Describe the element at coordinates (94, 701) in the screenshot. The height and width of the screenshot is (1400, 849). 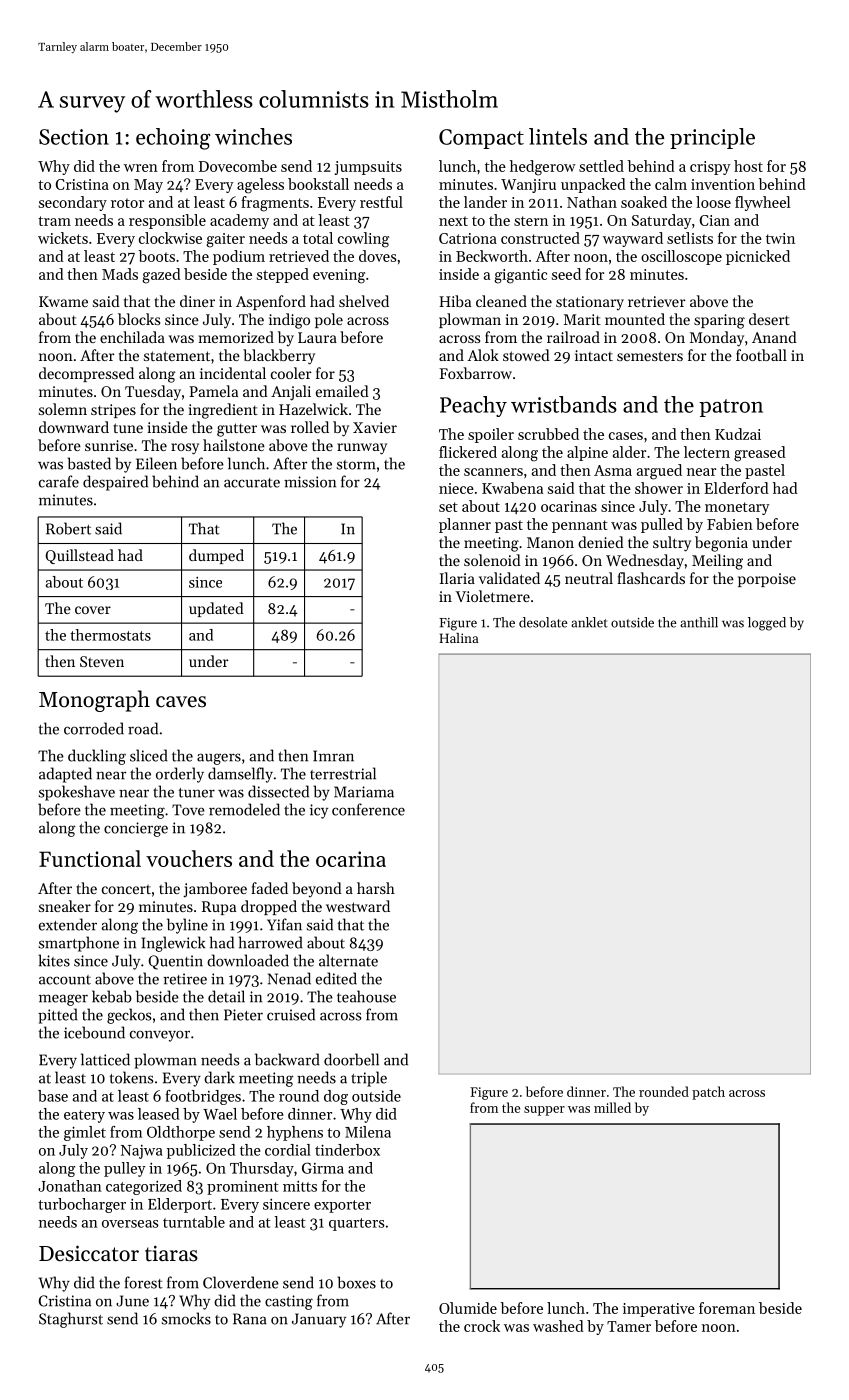
I see `Monograph` at that location.
